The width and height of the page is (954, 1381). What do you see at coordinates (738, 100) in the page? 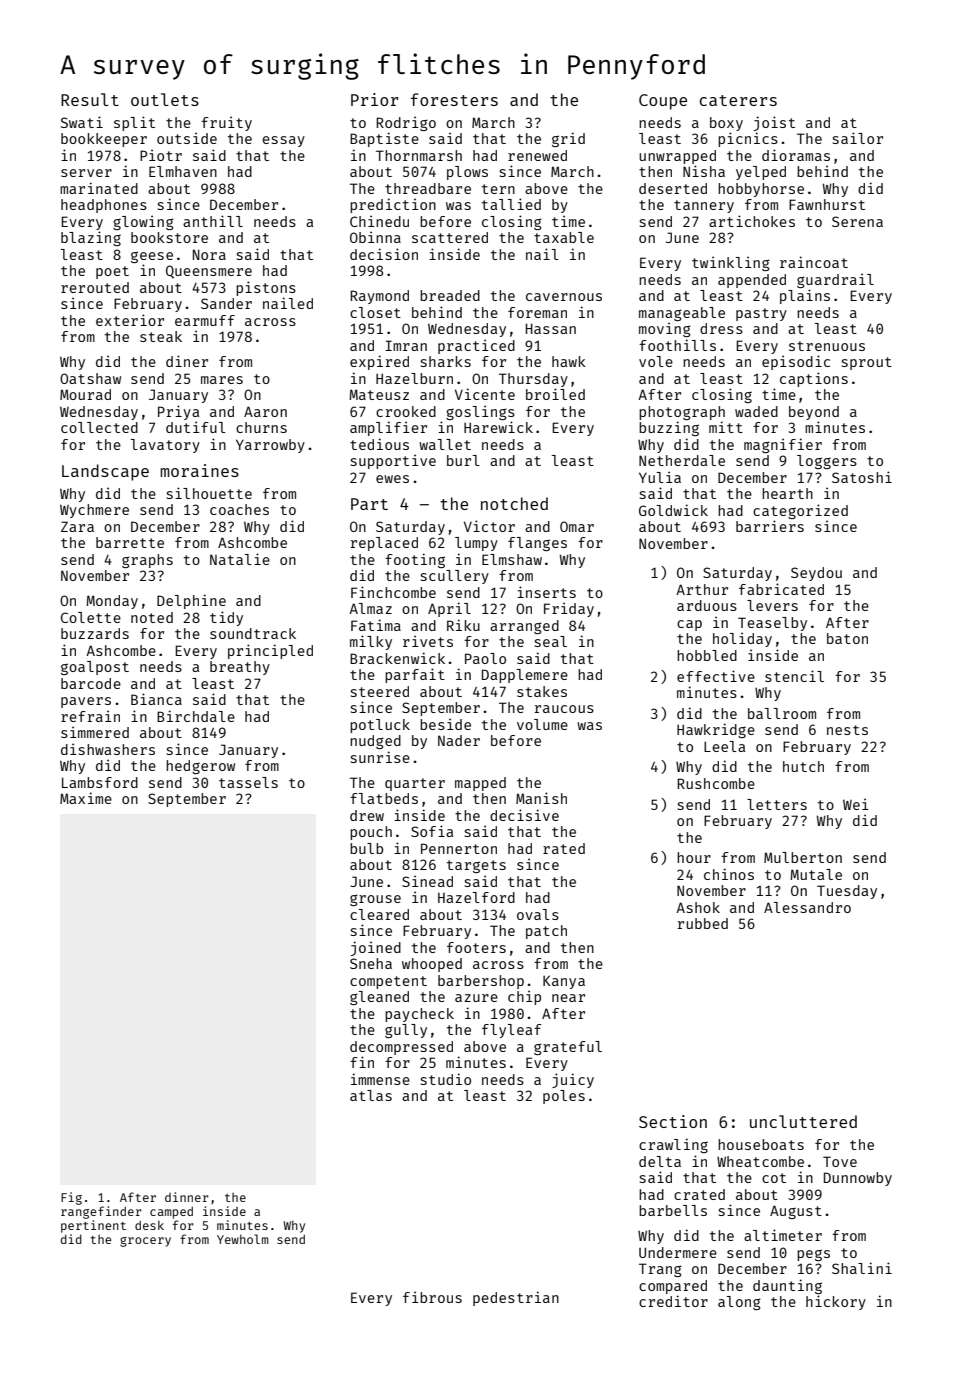
I see `caterers` at bounding box center [738, 100].
